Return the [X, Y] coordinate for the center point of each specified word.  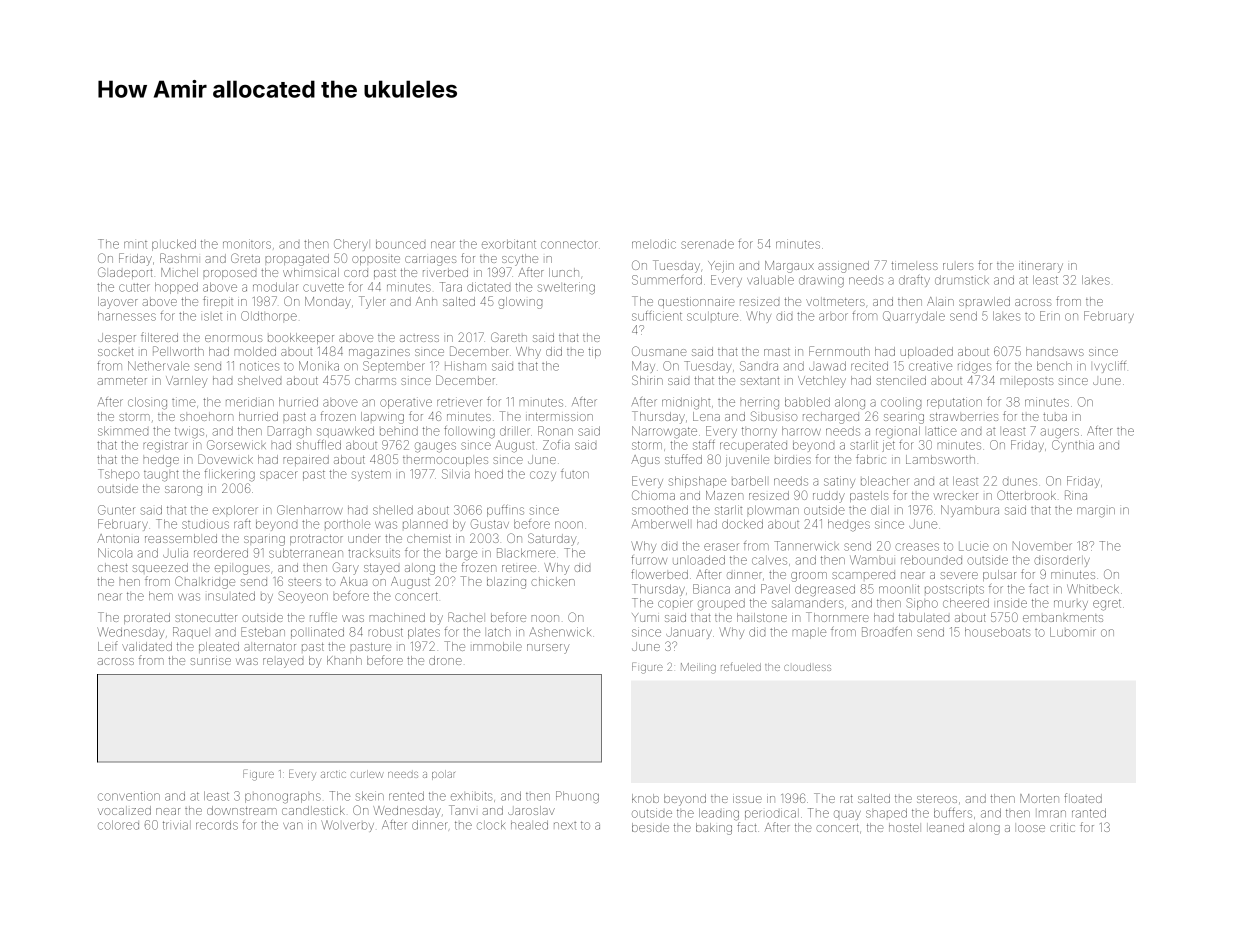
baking [714, 829]
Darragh [289, 432]
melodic [654, 244]
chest [113, 567]
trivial [177, 825]
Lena [706, 416]
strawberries [964, 417]
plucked [174, 245]
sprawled [984, 301]
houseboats [997, 632]
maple [809, 633]
